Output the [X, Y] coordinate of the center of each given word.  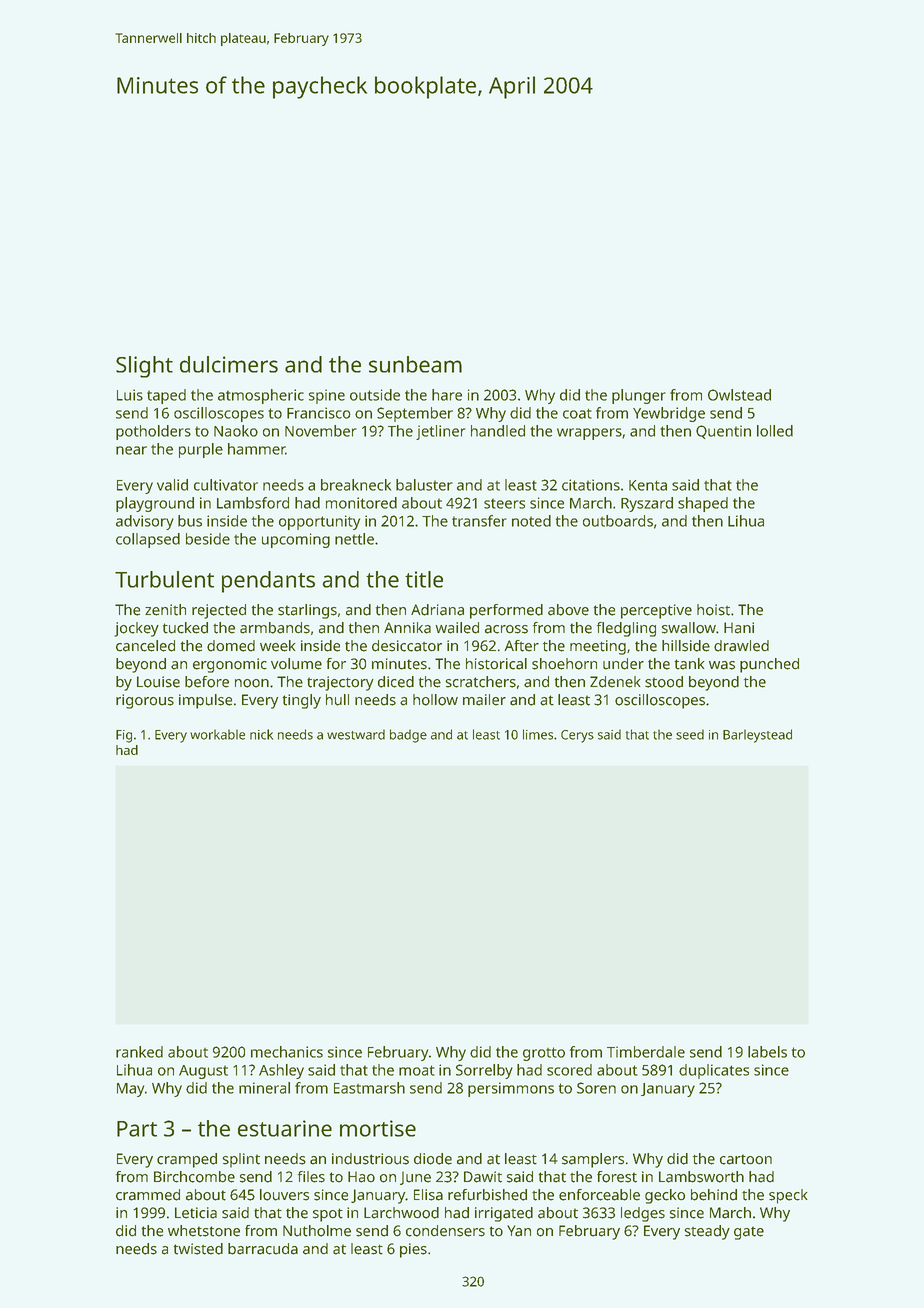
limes [538, 734]
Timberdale [646, 1052]
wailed [457, 628]
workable [217, 734]
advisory [145, 522]
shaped [703, 504]
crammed [148, 1195]
